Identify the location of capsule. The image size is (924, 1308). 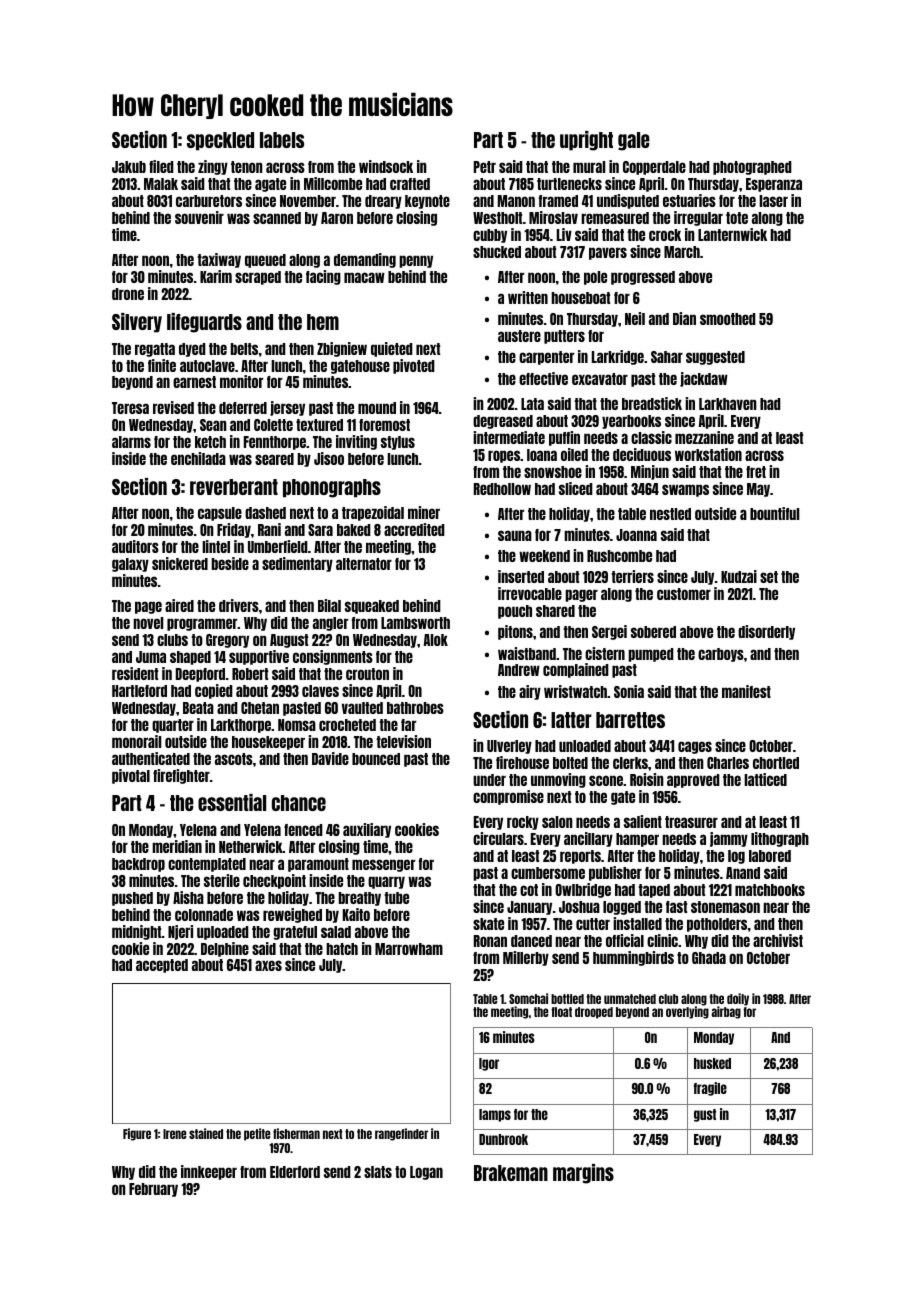
(220, 514).
